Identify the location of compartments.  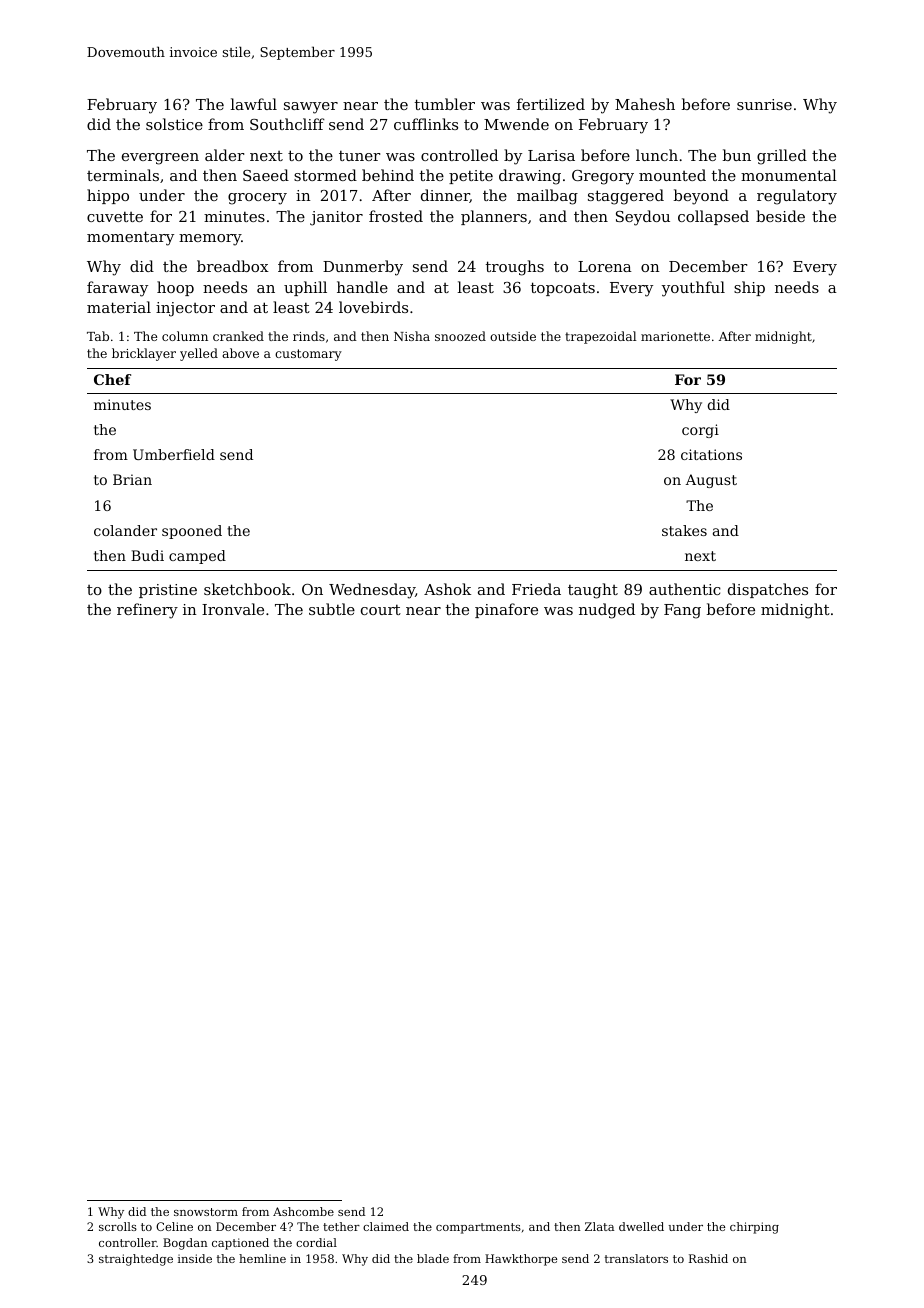
(478, 1228).
